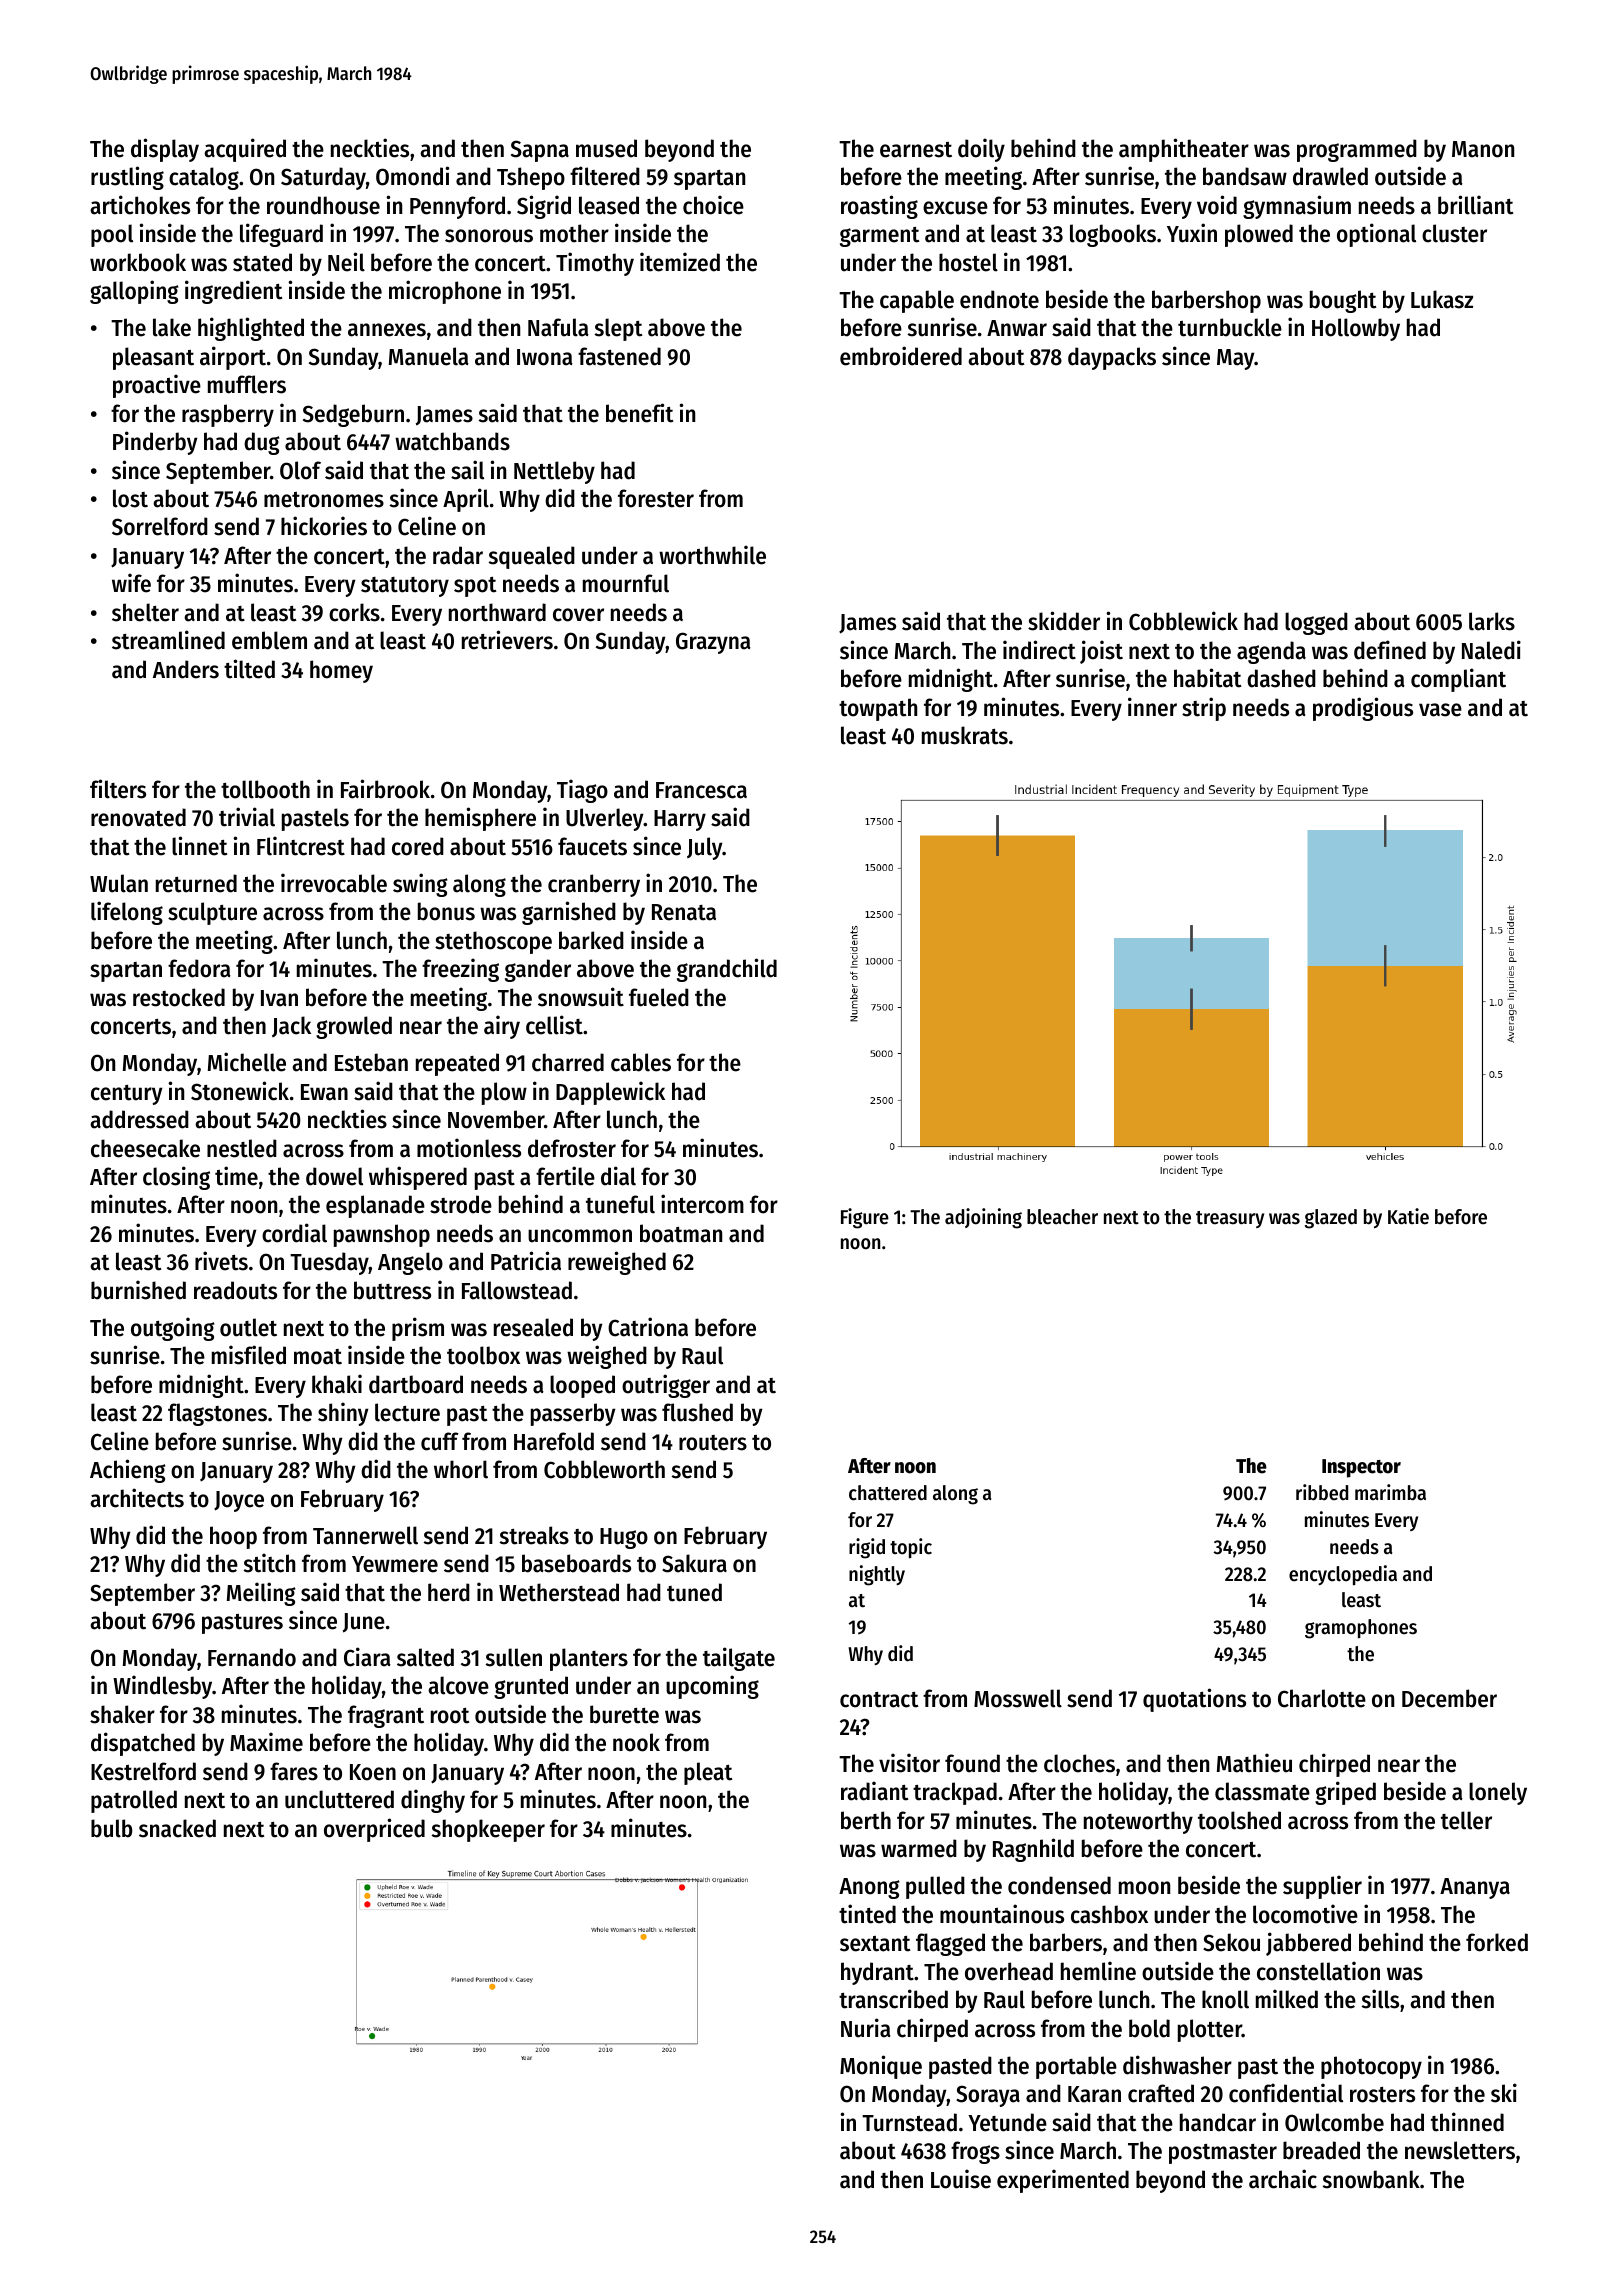 The image size is (1620, 2292). What do you see at coordinates (881, 2067) in the screenshot?
I see `Monique` at bounding box center [881, 2067].
